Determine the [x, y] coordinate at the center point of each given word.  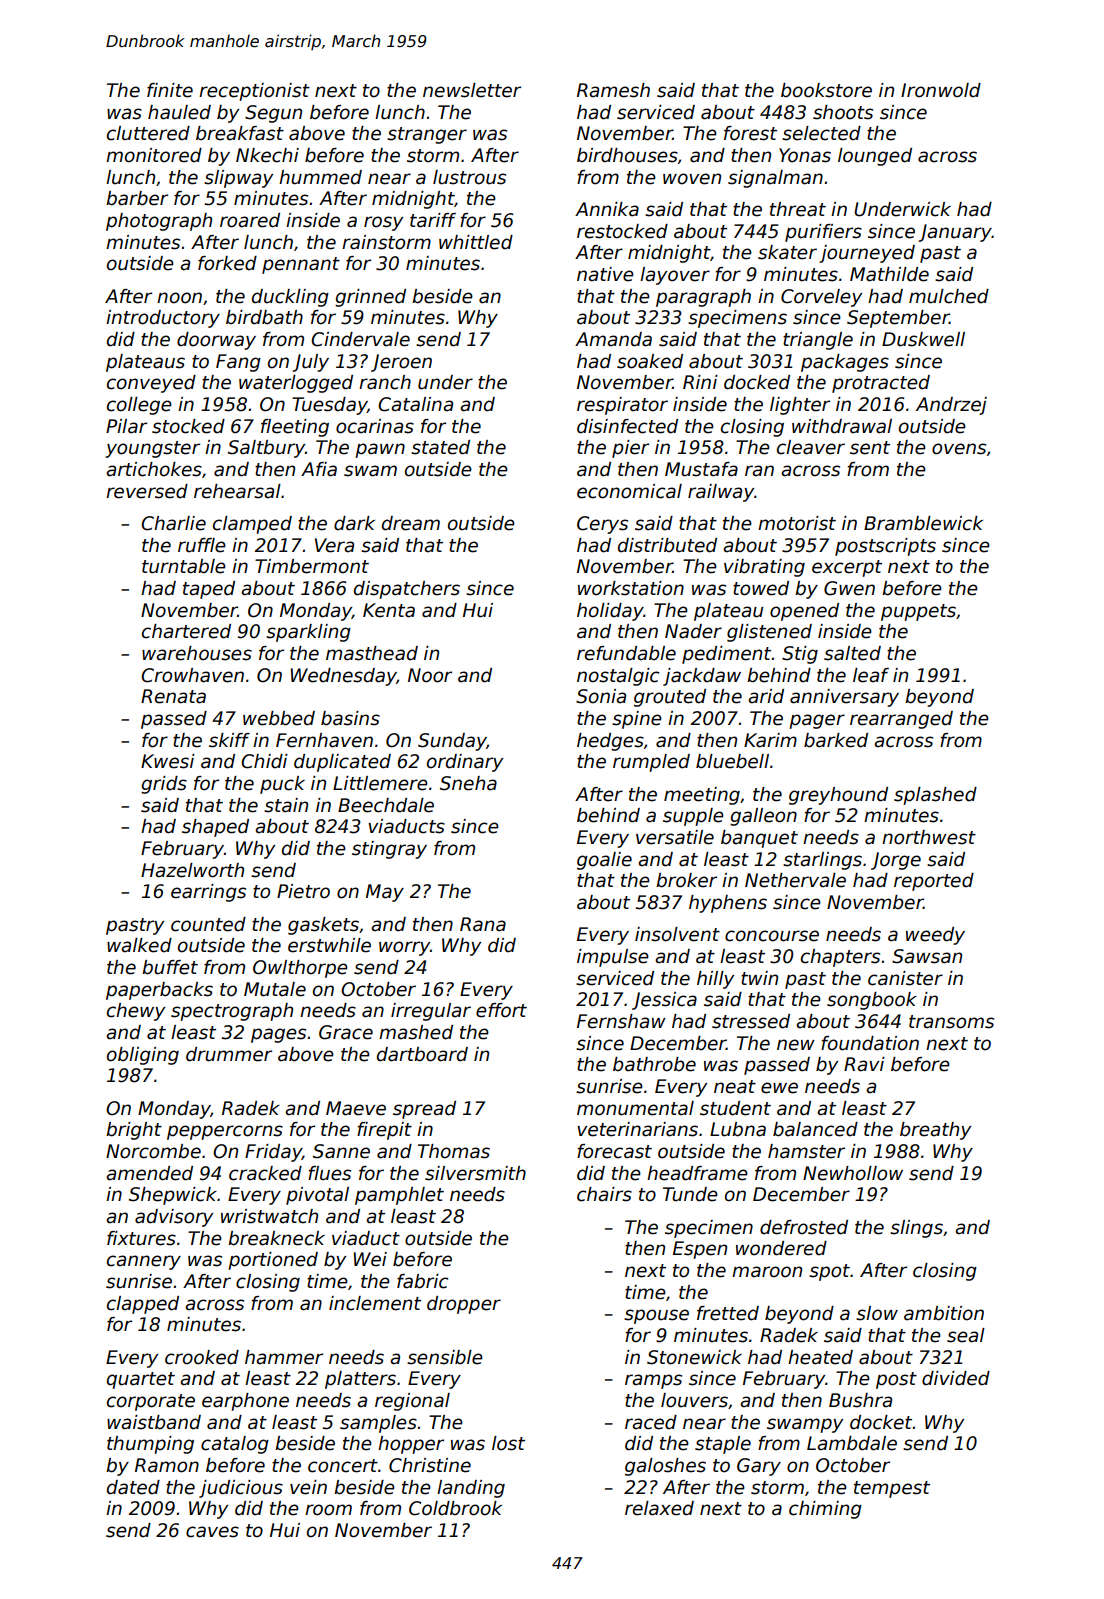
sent [870, 448]
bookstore [826, 90]
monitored [154, 155]
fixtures [141, 1238]
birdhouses [627, 155]
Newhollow [853, 1173]
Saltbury [266, 449]
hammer [284, 1357]
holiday [610, 612]
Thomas [454, 1151]
